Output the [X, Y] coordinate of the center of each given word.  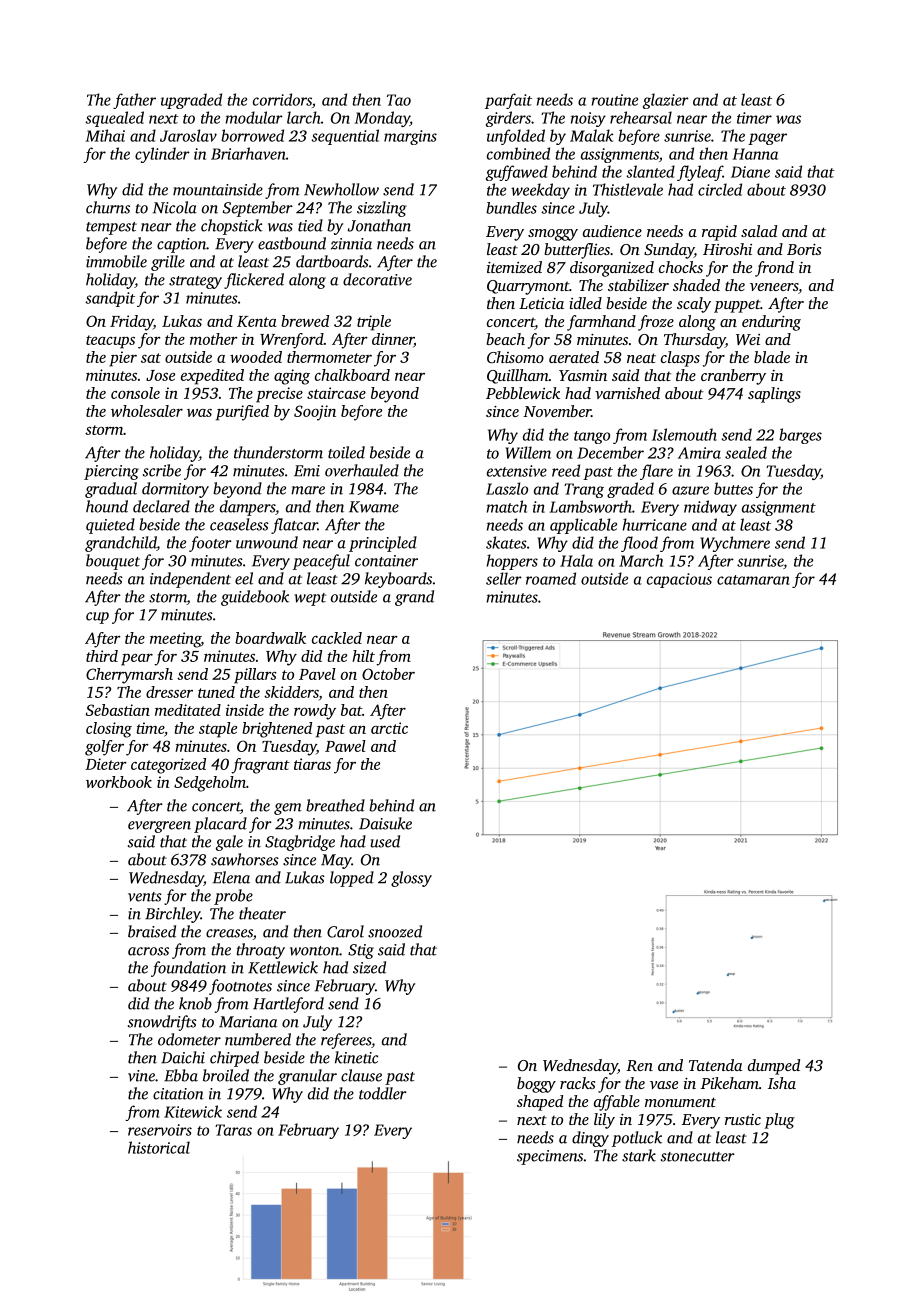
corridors [282, 99]
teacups [110, 342]
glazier [666, 101]
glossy [411, 879]
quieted [110, 526]
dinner [393, 340]
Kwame [374, 507]
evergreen [159, 827]
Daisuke [385, 823]
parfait [508, 101]
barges [800, 436]
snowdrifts [162, 1023]
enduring [771, 323]
